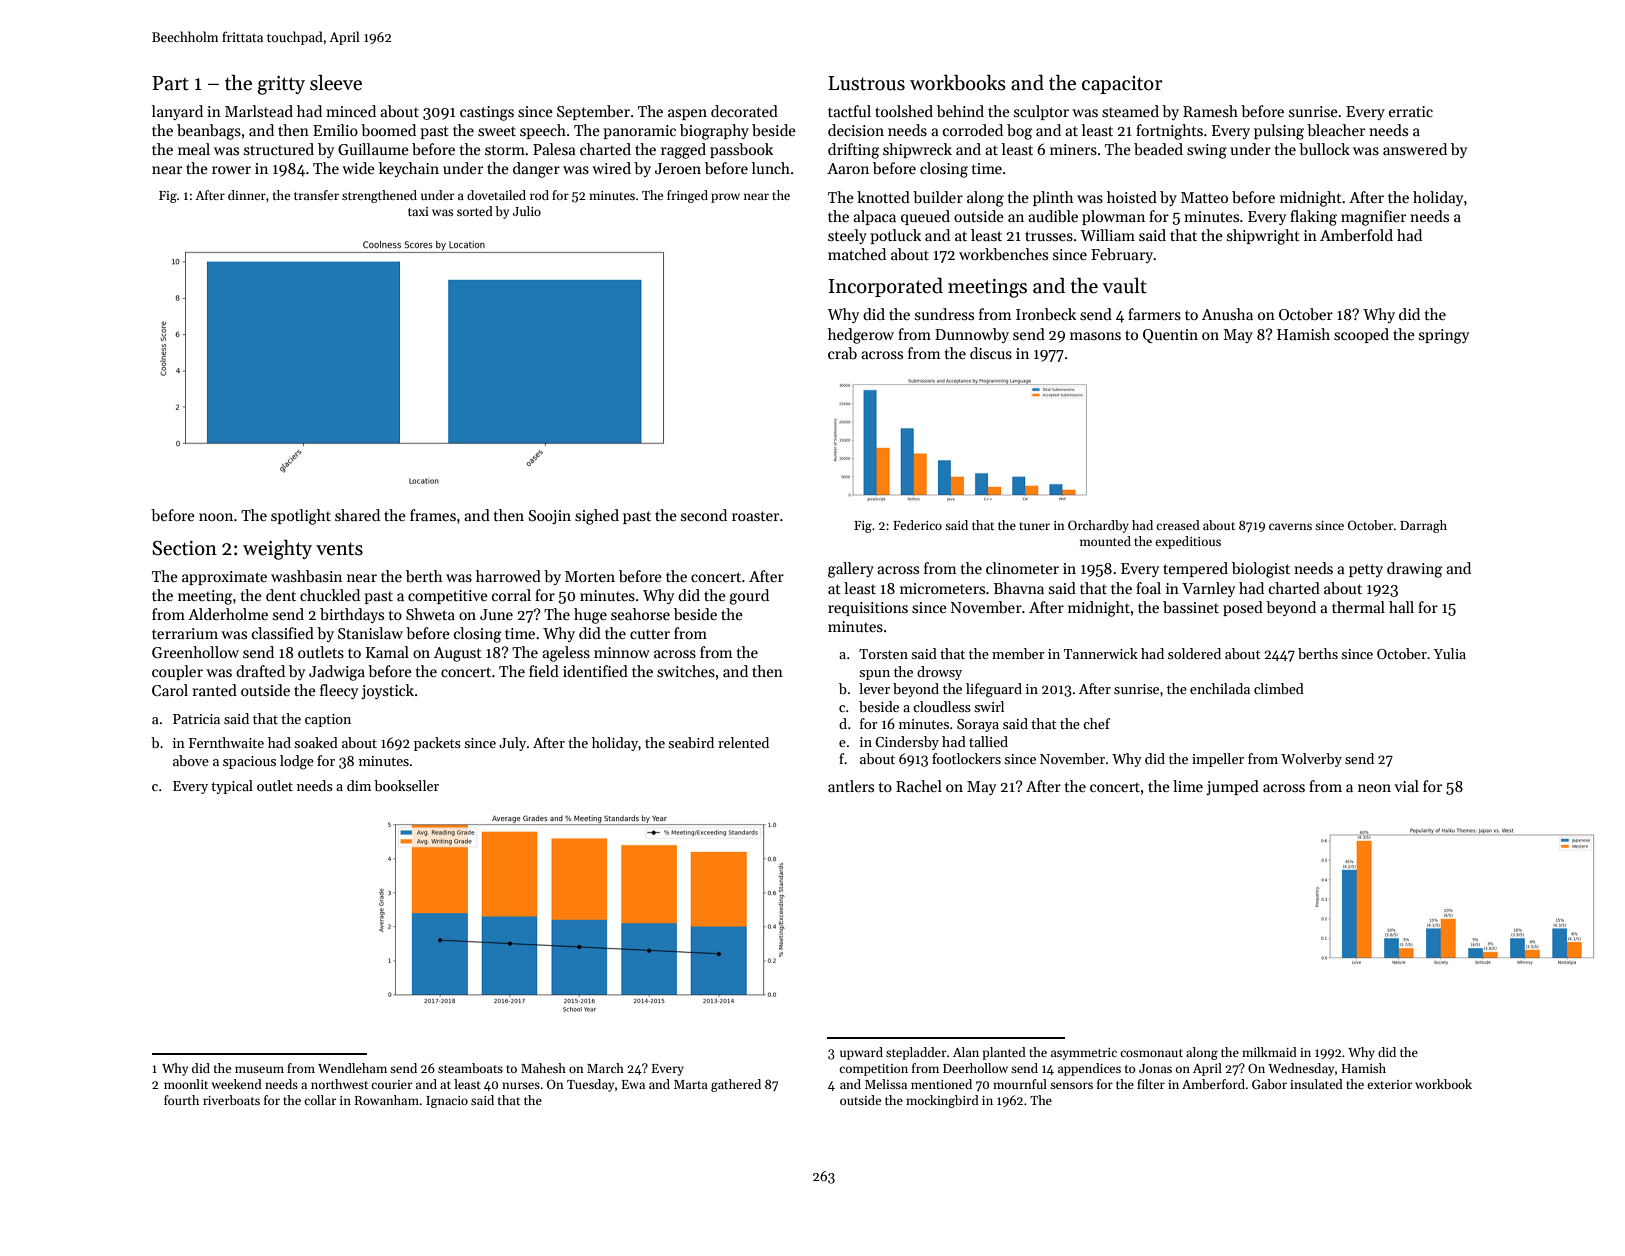  What do you see at coordinates (1389, 1084) in the page?
I see `exterior` at bounding box center [1389, 1084].
